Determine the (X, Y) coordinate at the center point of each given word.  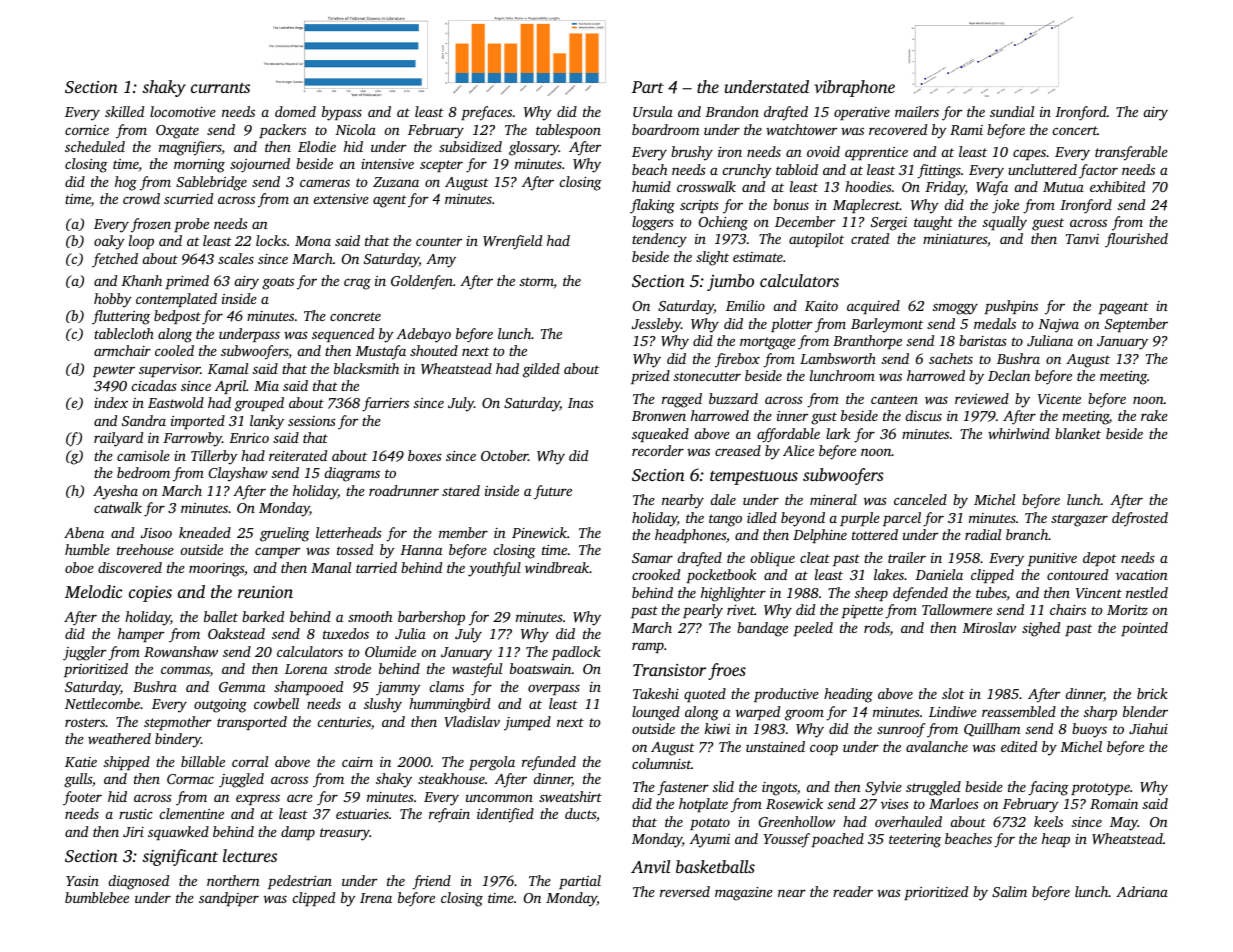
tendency (659, 240)
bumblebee (97, 897)
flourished (1136, 240)
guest (1048, 224)
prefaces (486, 113)
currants (220, 88)
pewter (114, 371)
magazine (744, 894)
